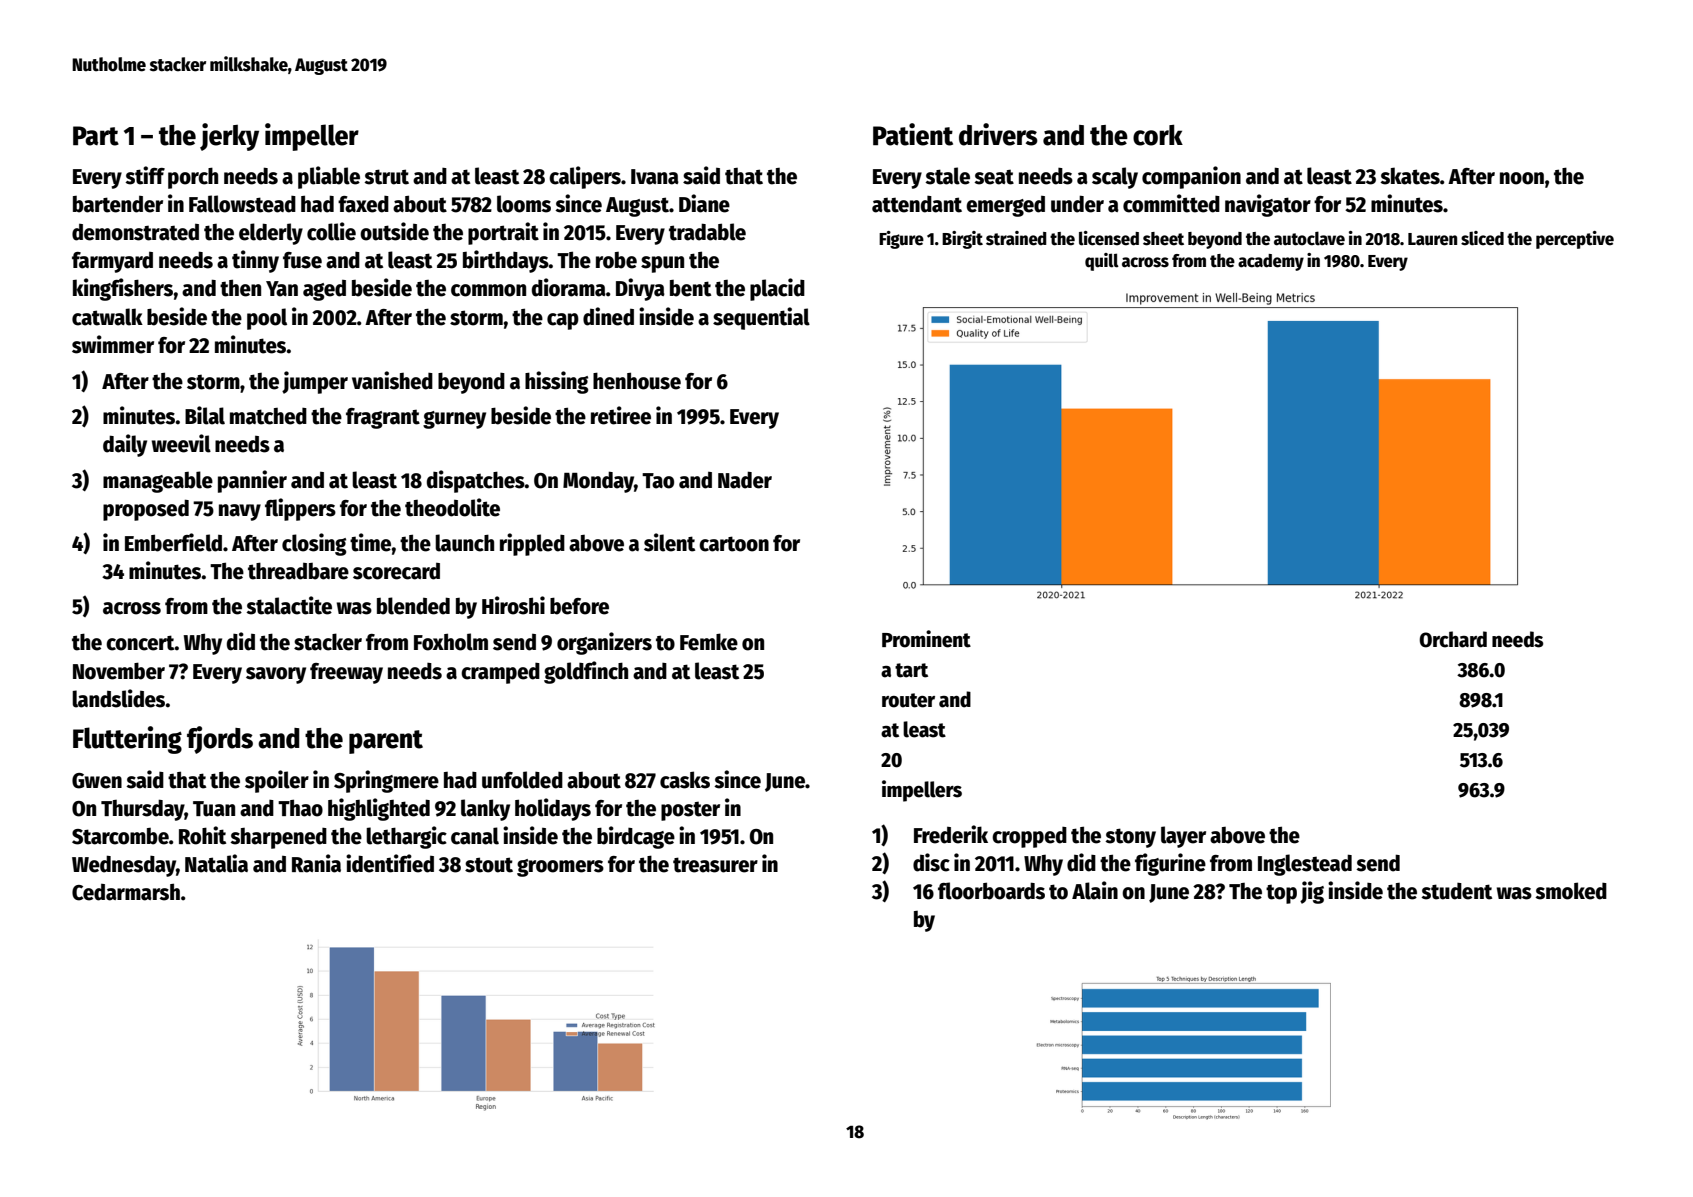  I want to click on cork, so click(1158, 135).
